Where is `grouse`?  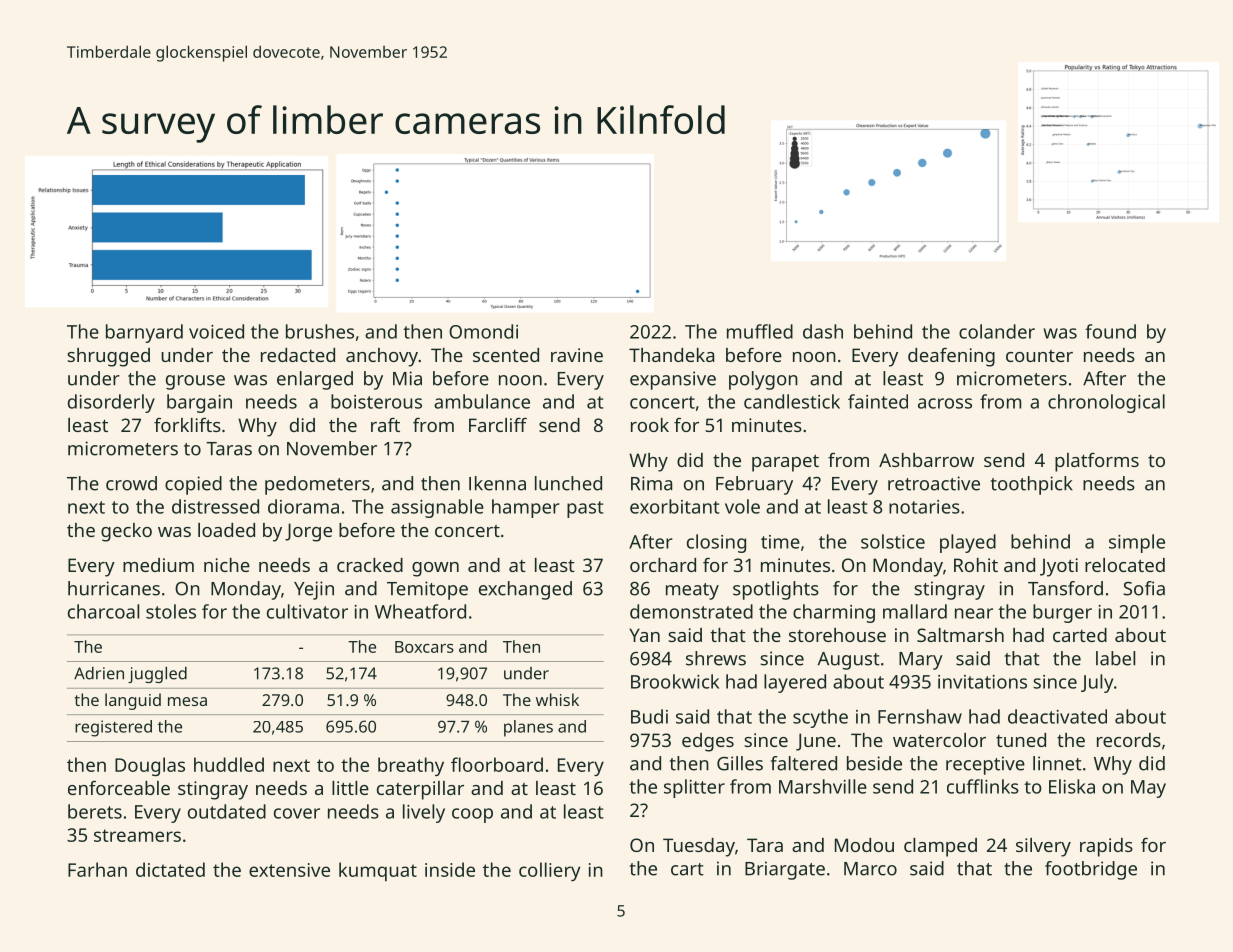 grouse is located at coordinates (195, 382).
